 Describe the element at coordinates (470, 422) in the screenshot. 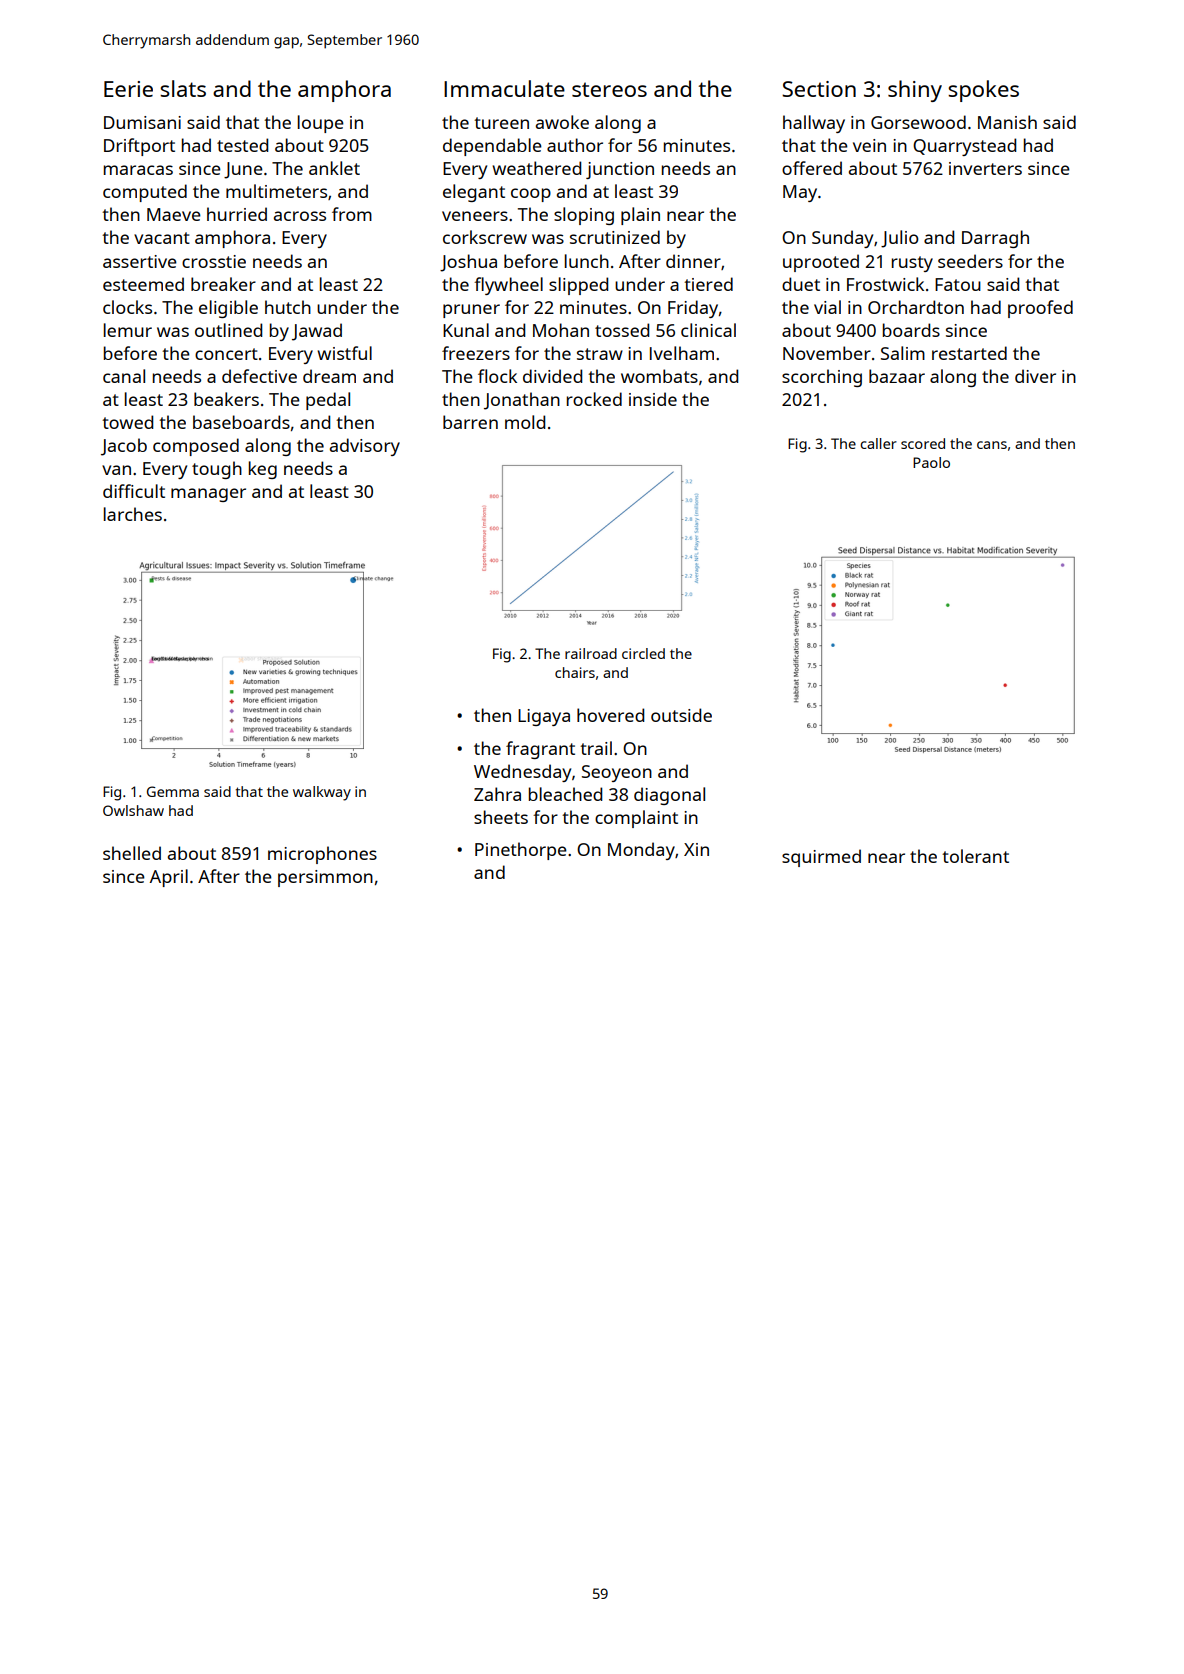

I see `barren` at that location.
